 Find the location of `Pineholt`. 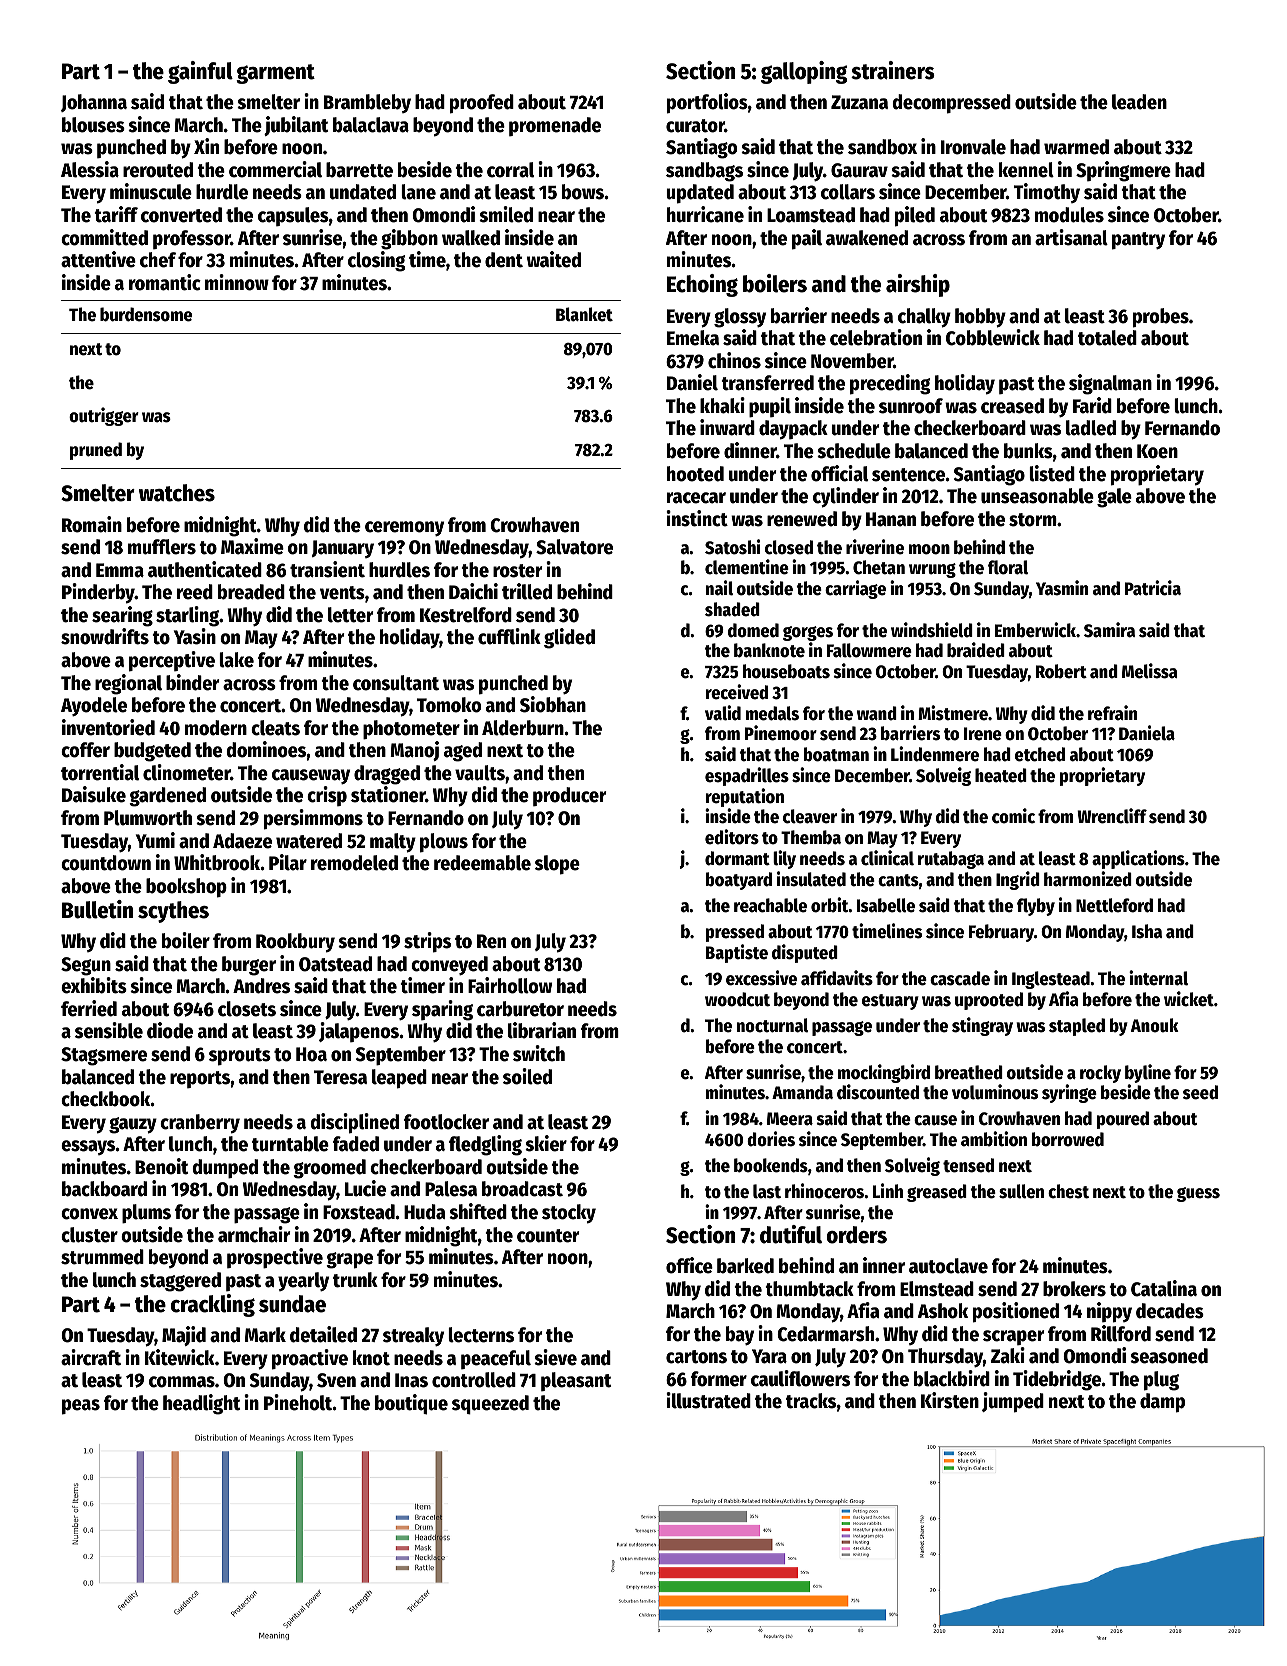

Pineholt is located at coordinates (298, 1402).
